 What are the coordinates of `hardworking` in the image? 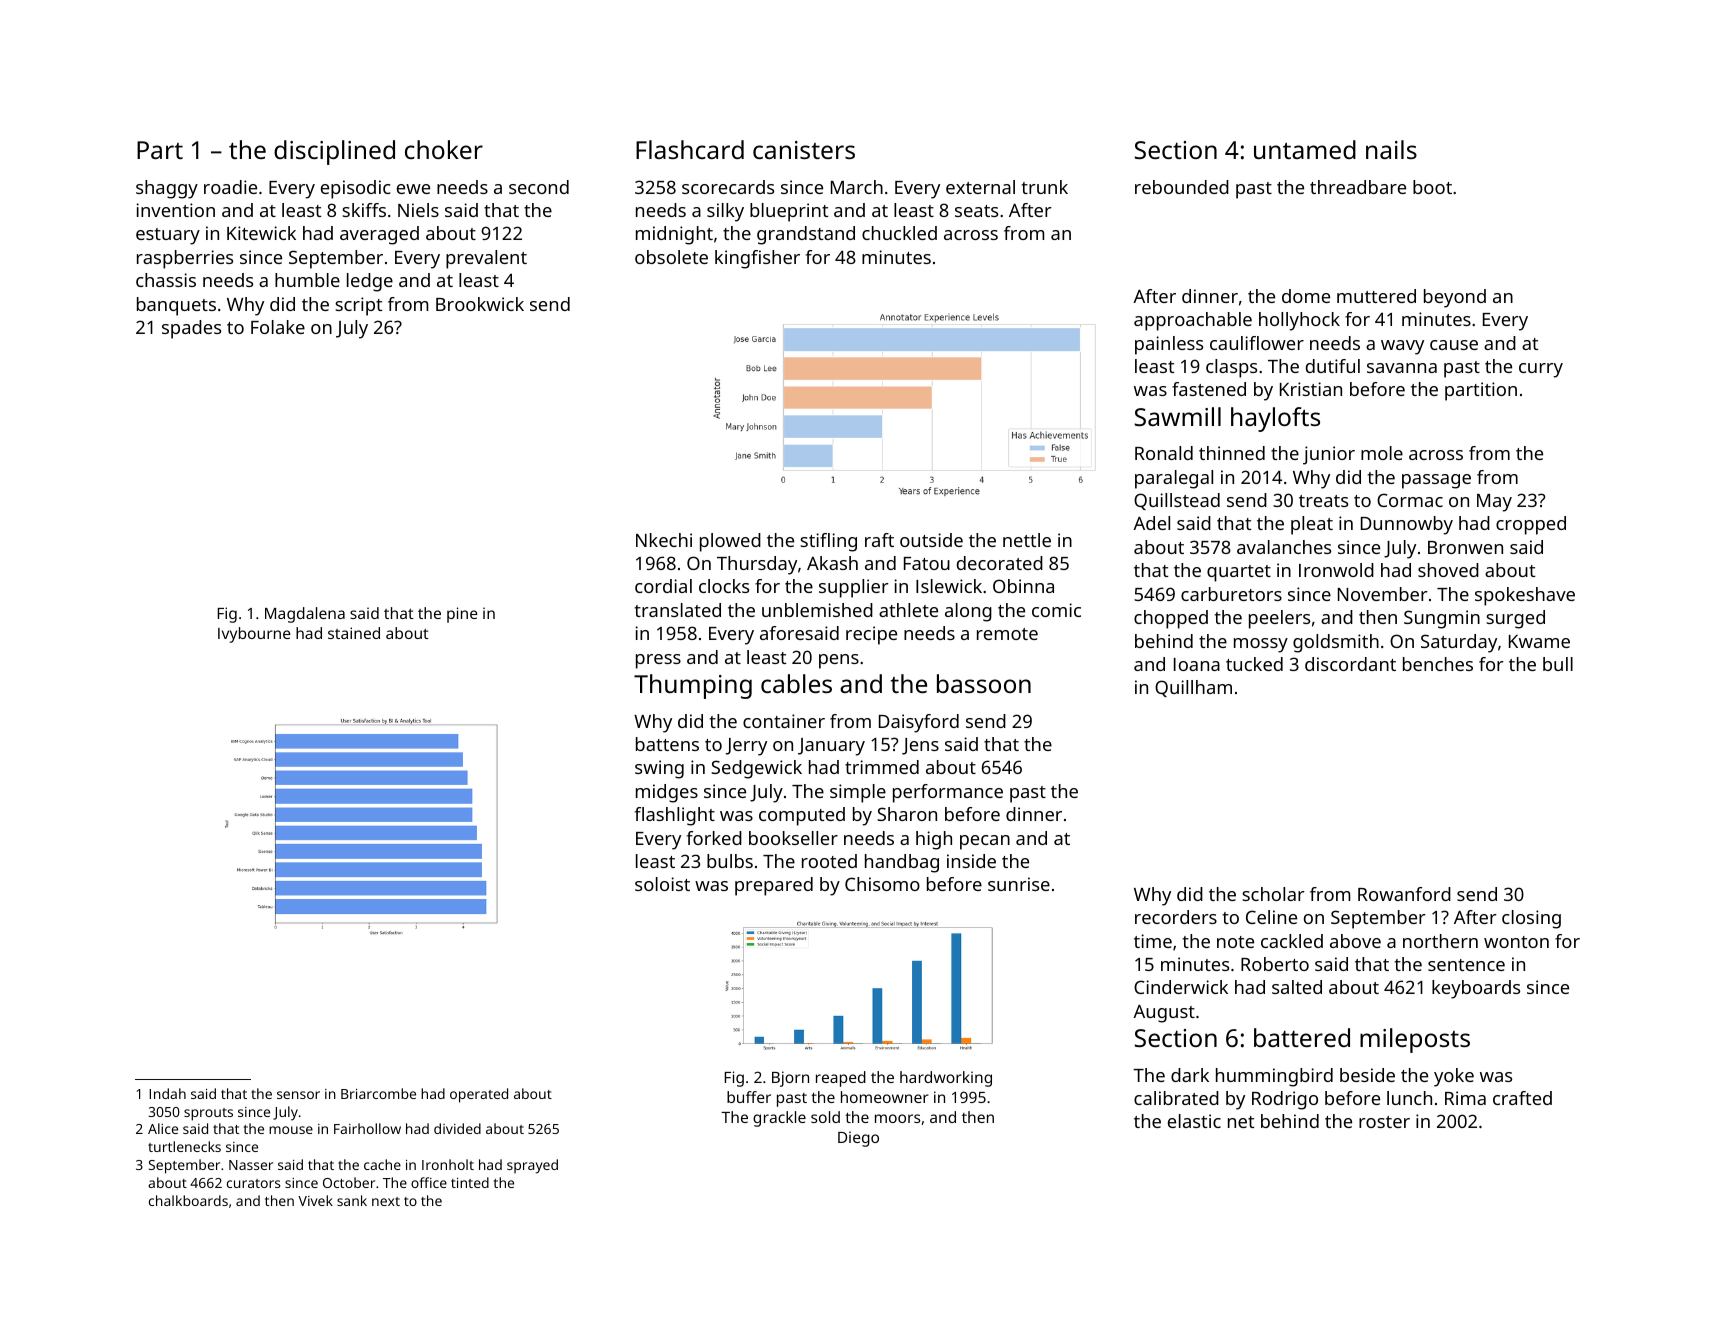 It's located at (946, 1079).
